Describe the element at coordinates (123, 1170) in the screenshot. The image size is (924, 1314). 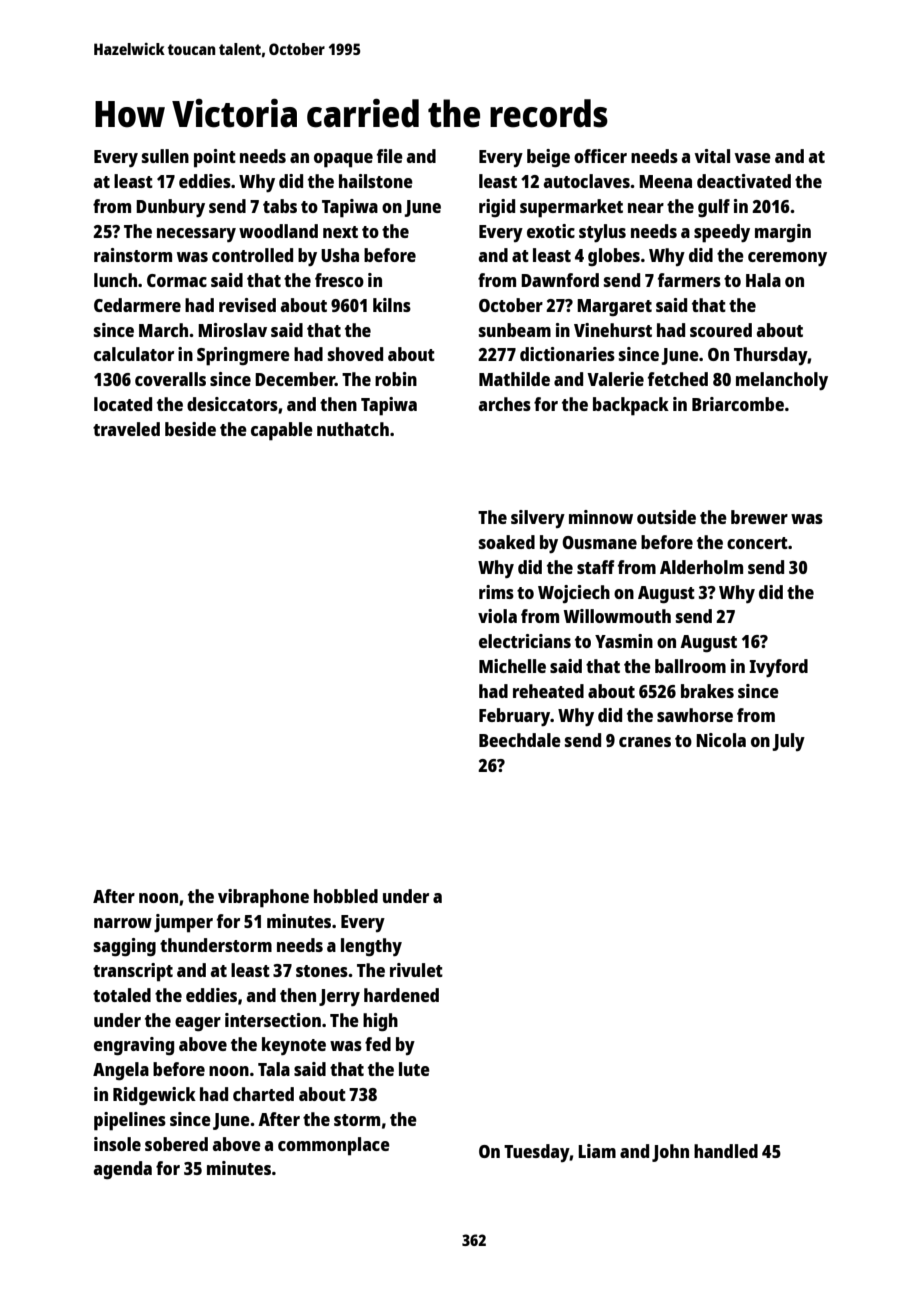
I see `agenda` at that location.
